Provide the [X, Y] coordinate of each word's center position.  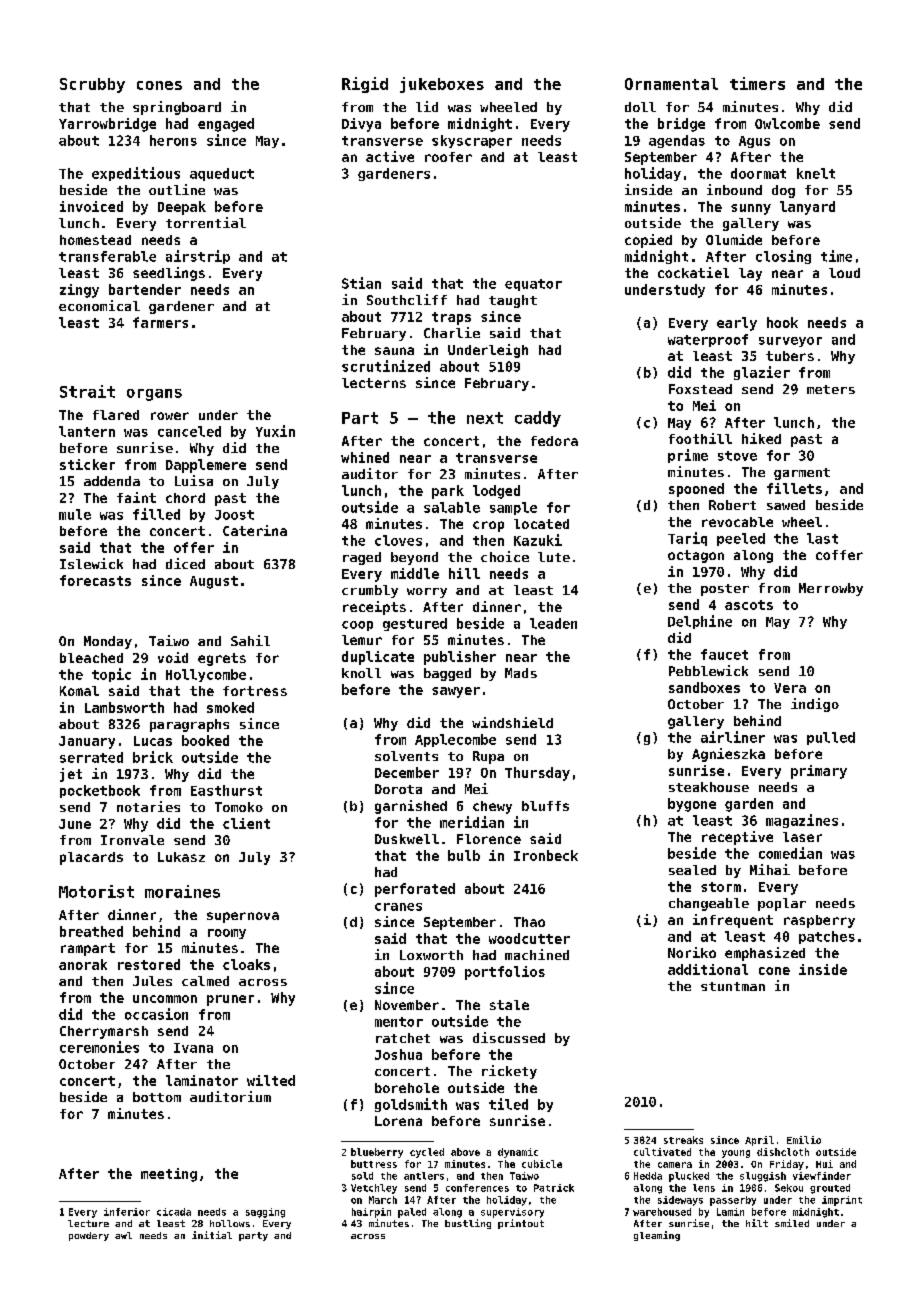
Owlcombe [787, 123]
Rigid [365, 85]
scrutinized [386, 366]
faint [136, 497]
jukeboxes [442, 85]
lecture [88, 1223]
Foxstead [700, 389]
